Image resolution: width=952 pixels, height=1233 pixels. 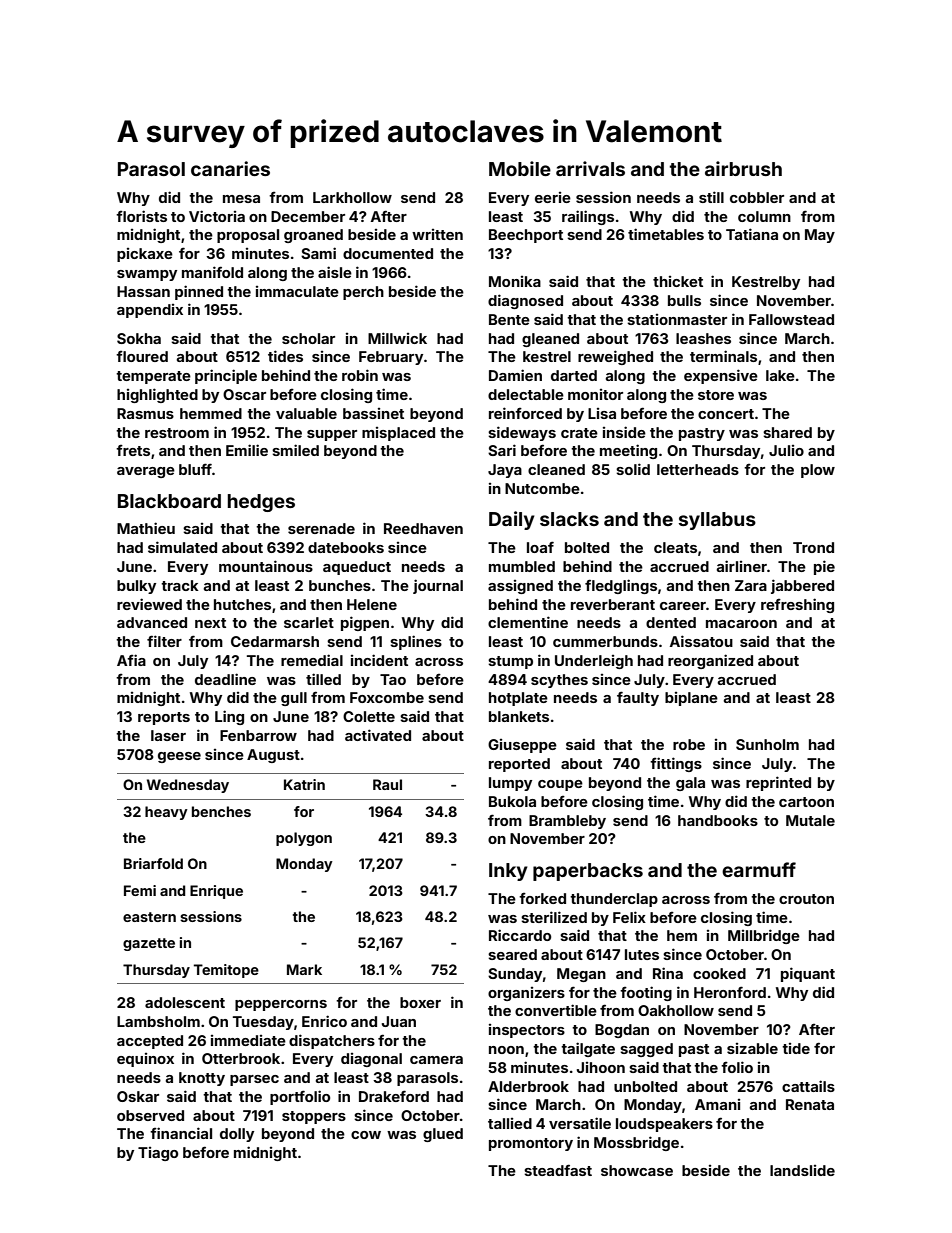 I want to click on Mobile, so click(x=520, y=168).
